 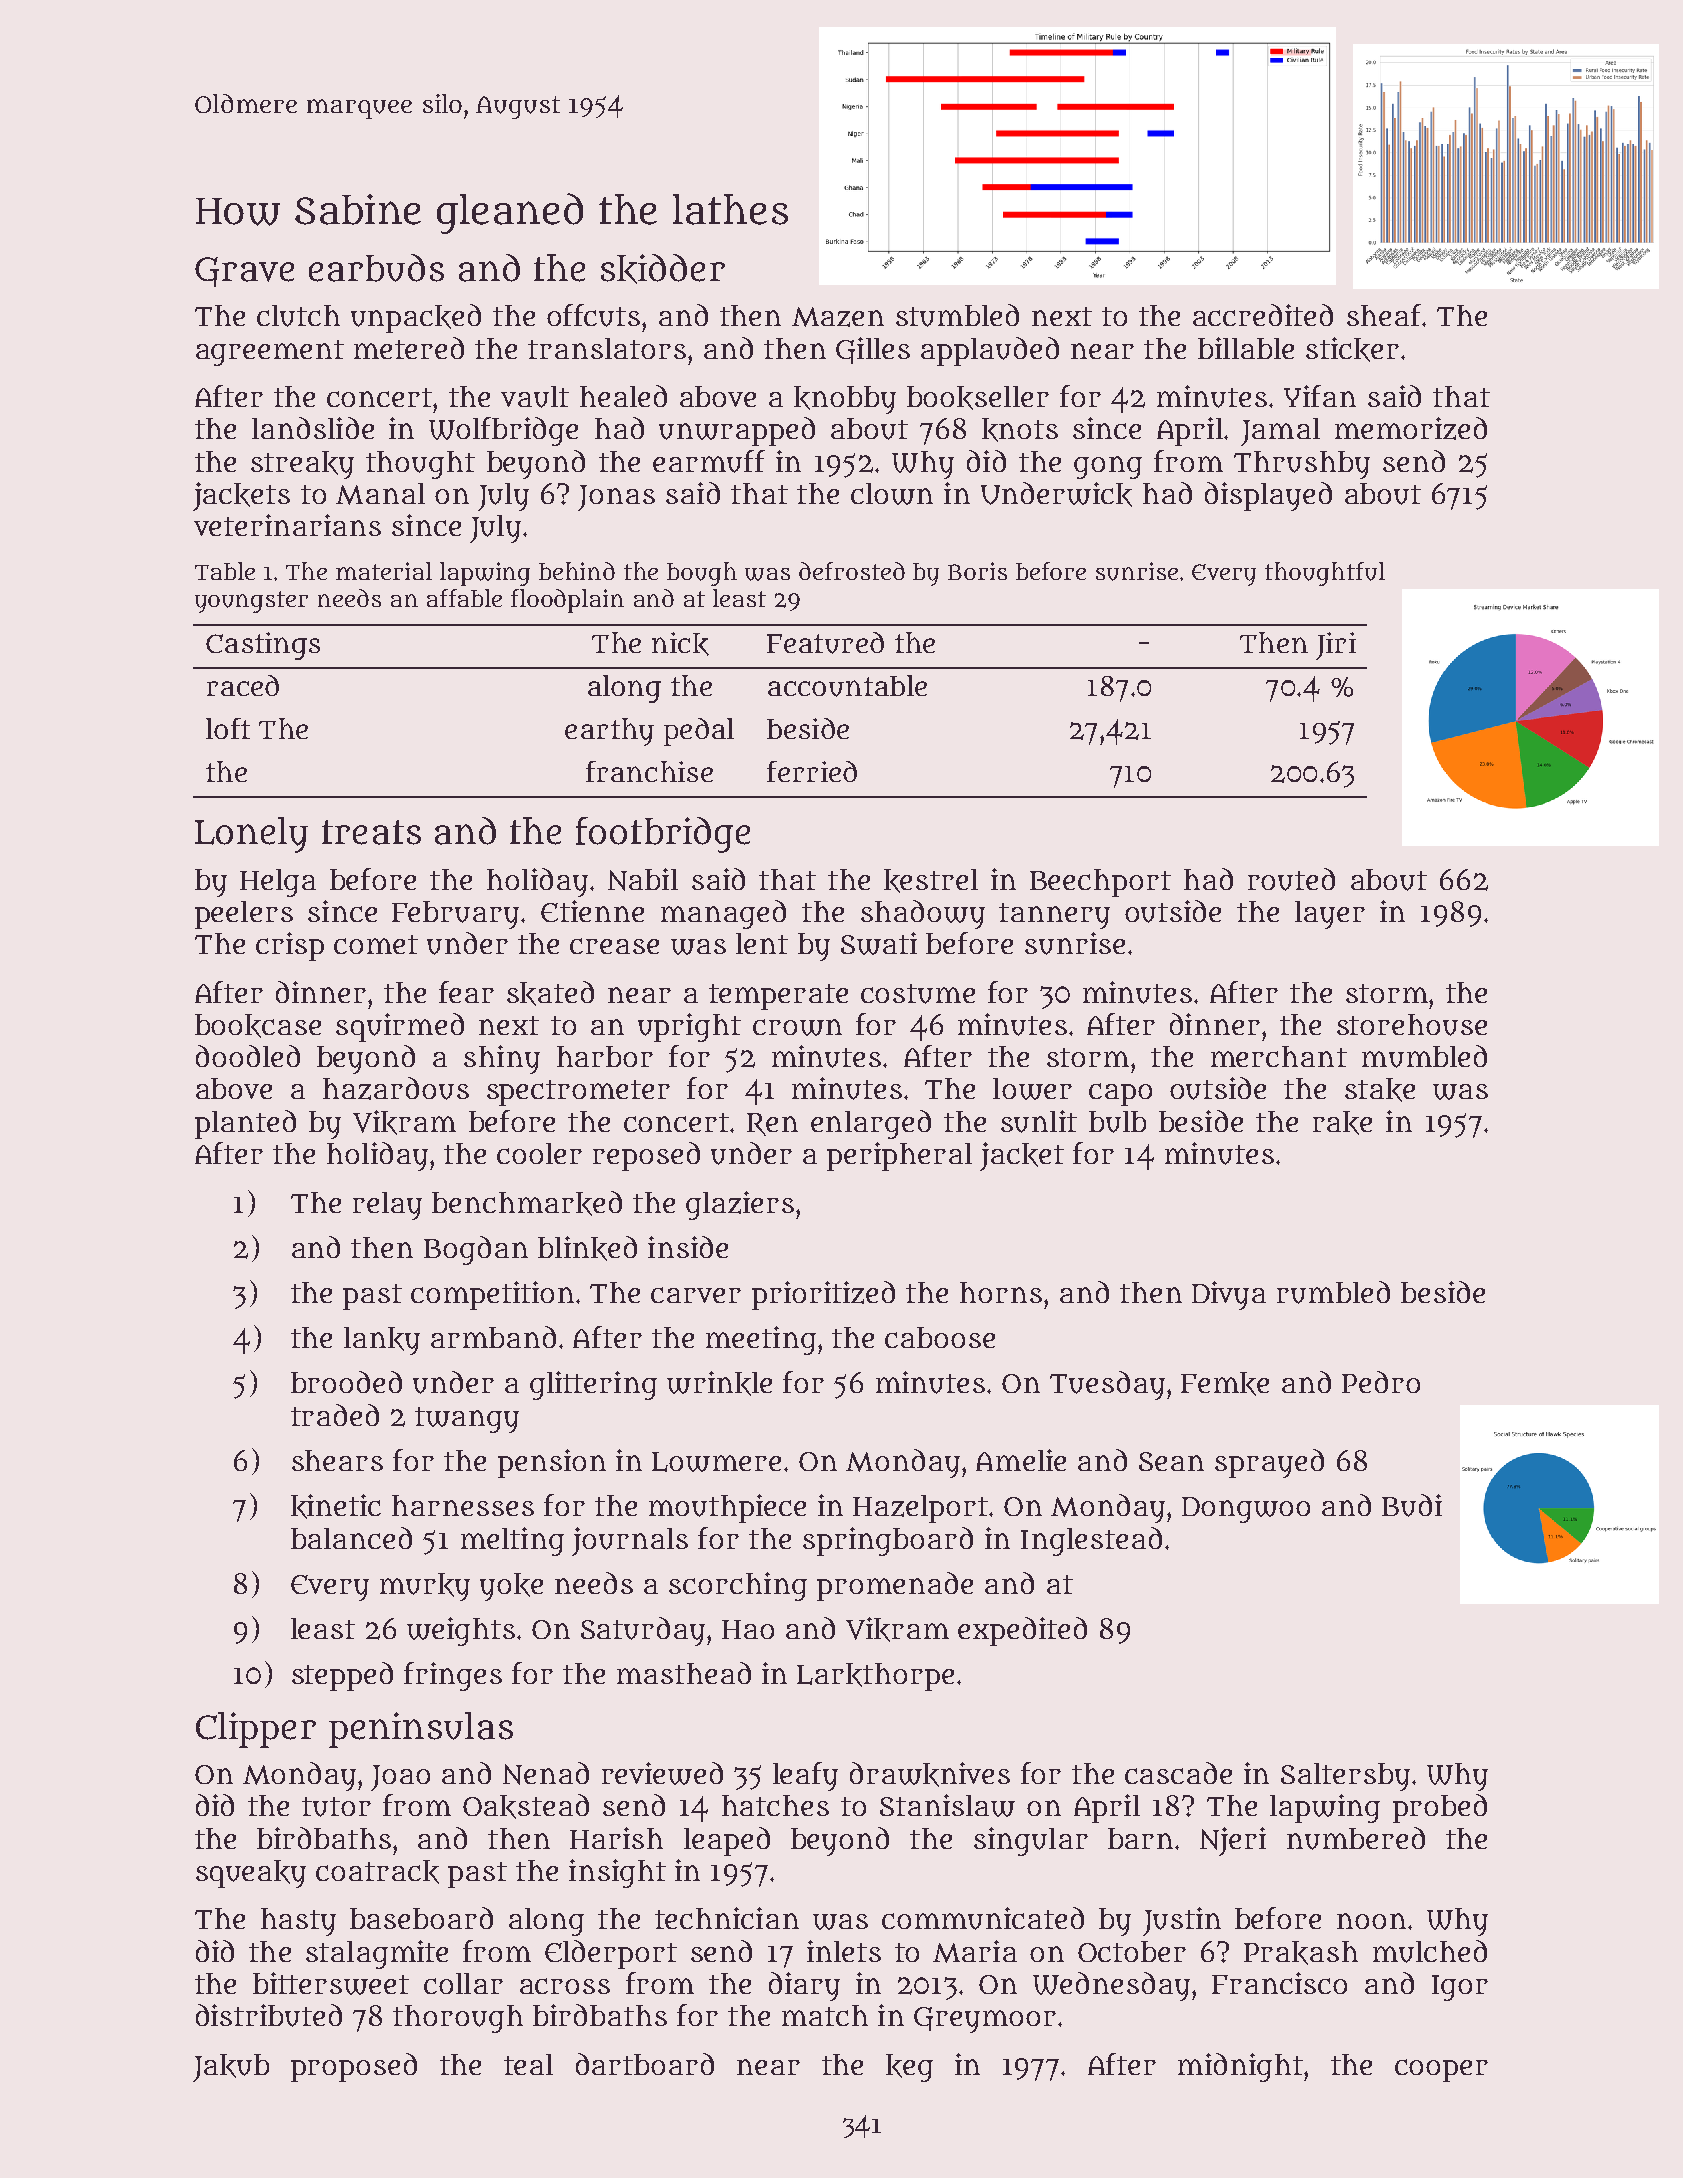 What do you see at coordinates (376, 268) in the screenshot?
I see `earbuds` at bounding box center [376, 268].
